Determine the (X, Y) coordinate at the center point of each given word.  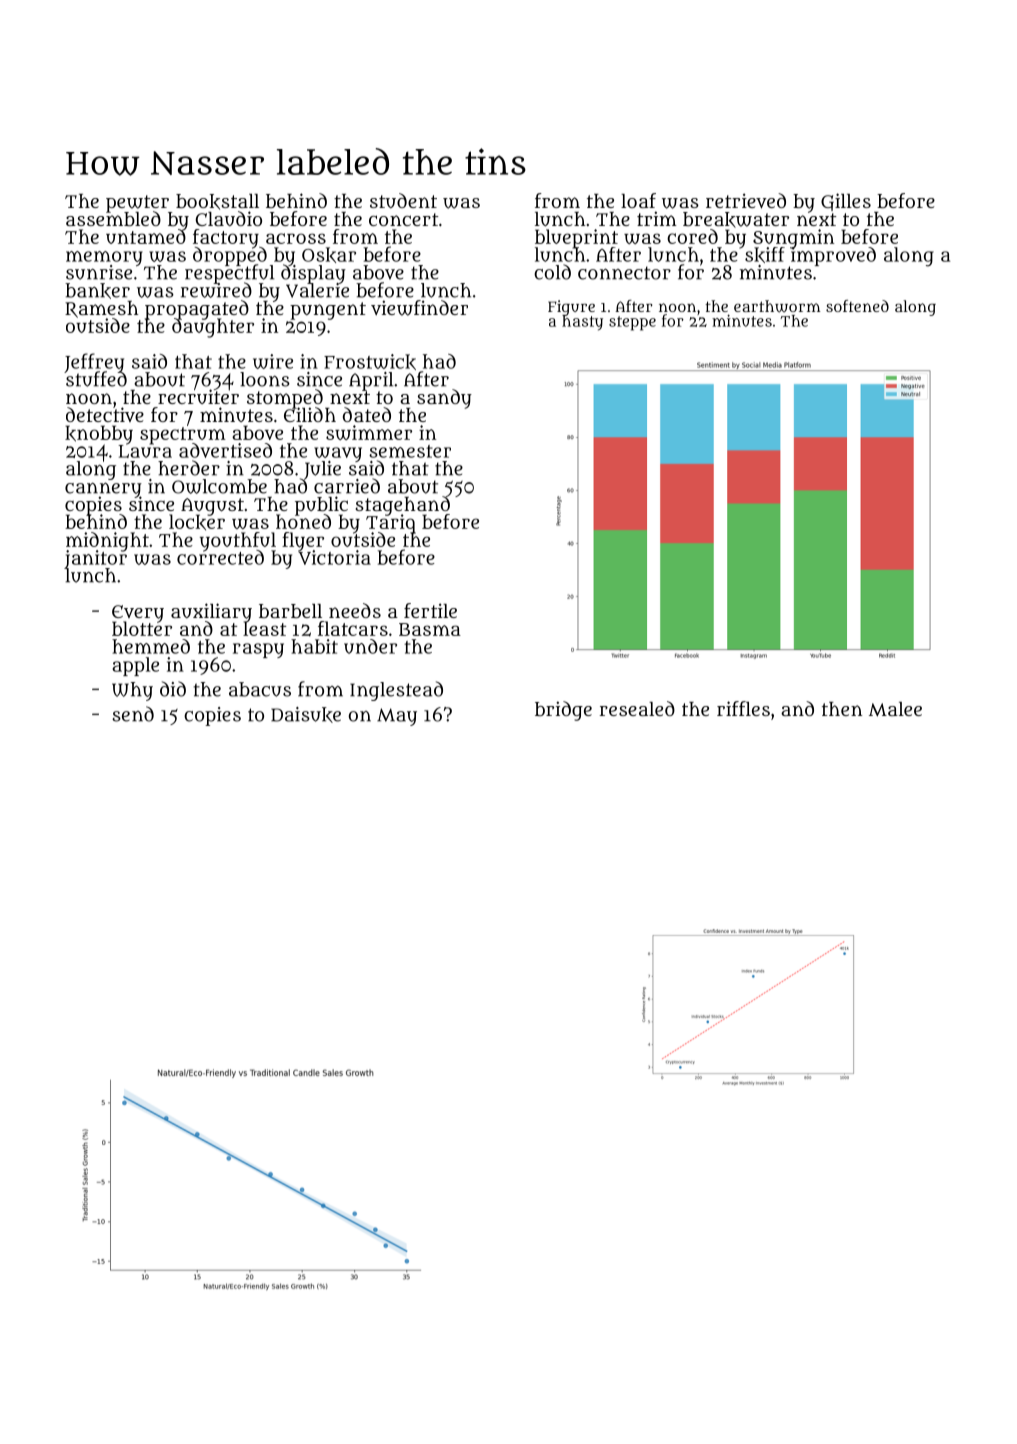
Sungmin (793, 238)
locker (197, 522)
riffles (743, 708)
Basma (430, 629)
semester (410, 451)
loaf (638, 200)
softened (857, 306)
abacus (260, 689)
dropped (230, 256)
